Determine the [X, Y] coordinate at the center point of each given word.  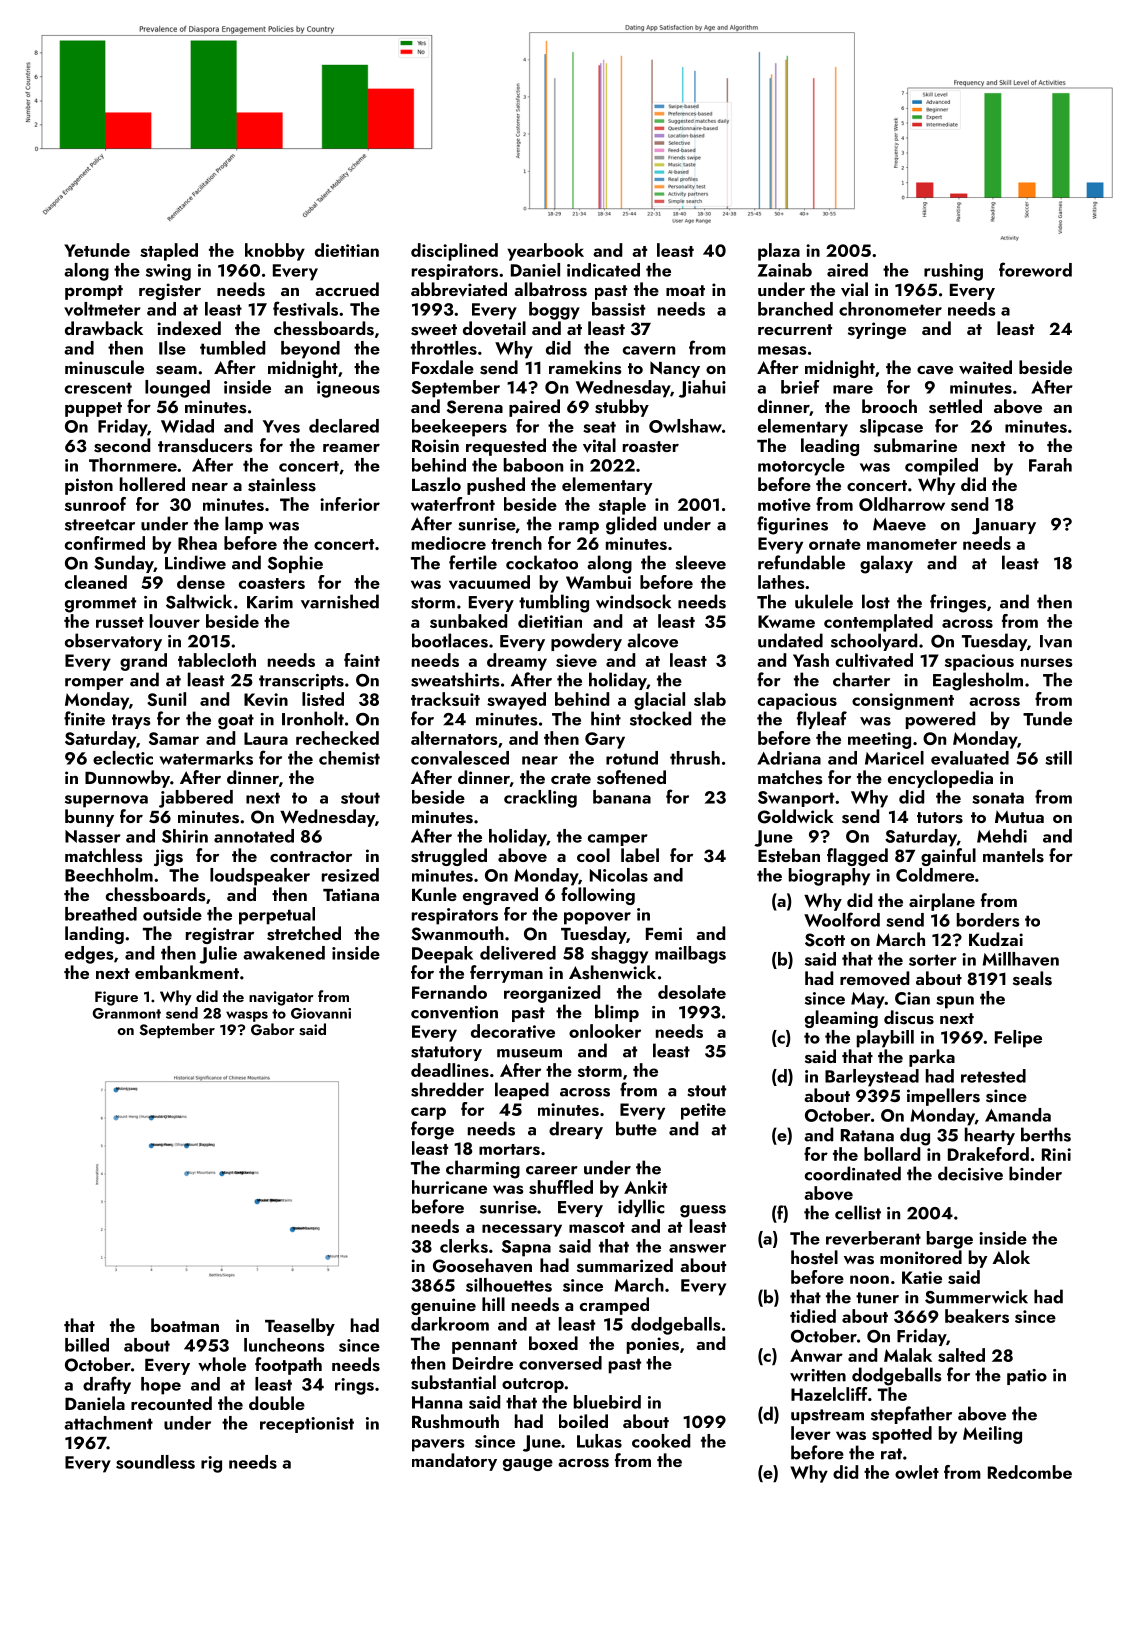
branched [795, 309]
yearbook [545, 252]
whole [222, 1364]
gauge [528, 1465]
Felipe [1018, 1039]
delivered [518, 953]
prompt [94, 292]
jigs [168, 857]
